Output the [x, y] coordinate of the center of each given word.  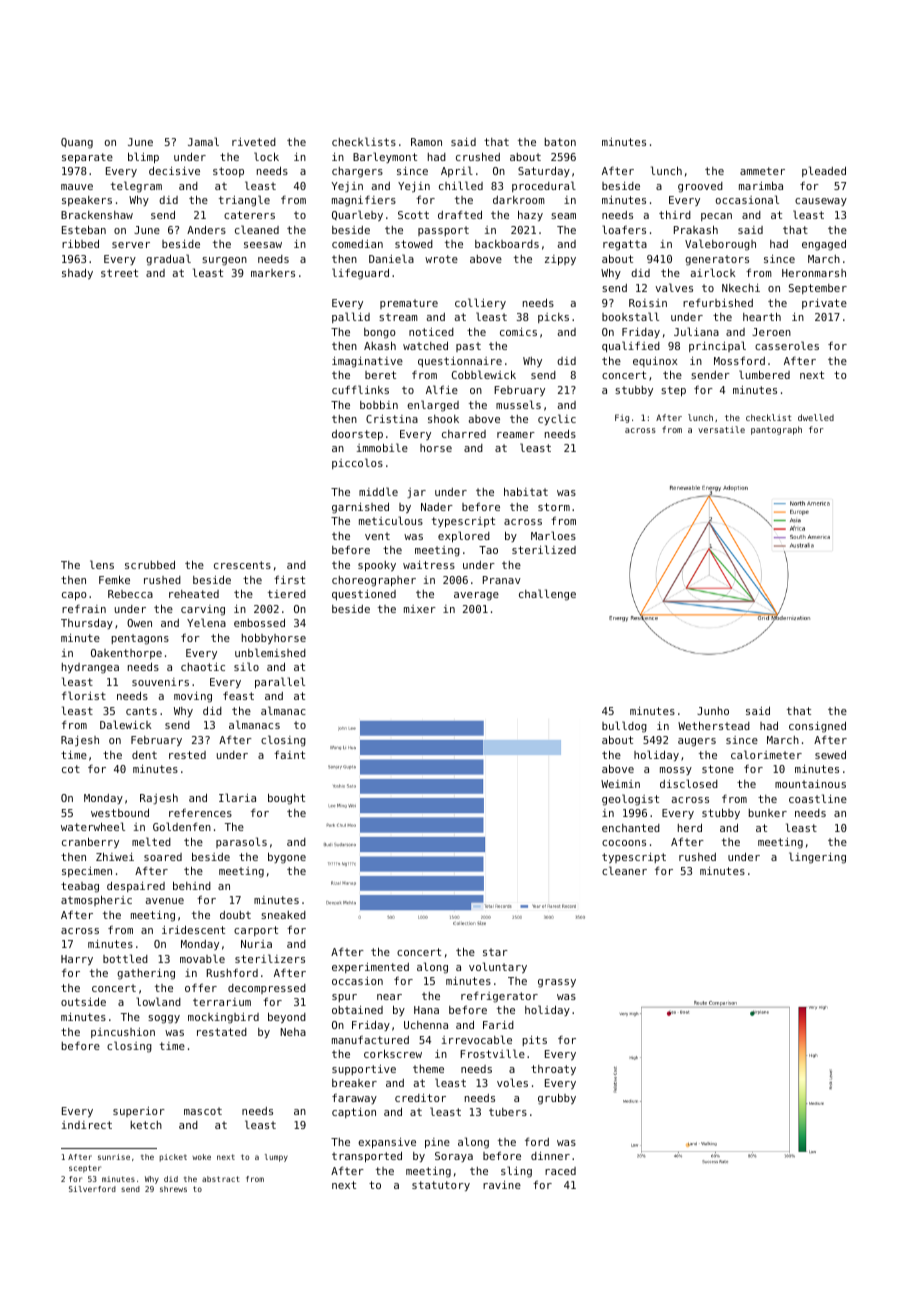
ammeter [762, 171]
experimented [370, 968]
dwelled [816, 417]
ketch [146, 1125]
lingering [817, 858]
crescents [242, 565]
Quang [77, 143]
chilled [461, 185]
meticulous [391, 520]
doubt [235, 915]
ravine [502, 1185]
